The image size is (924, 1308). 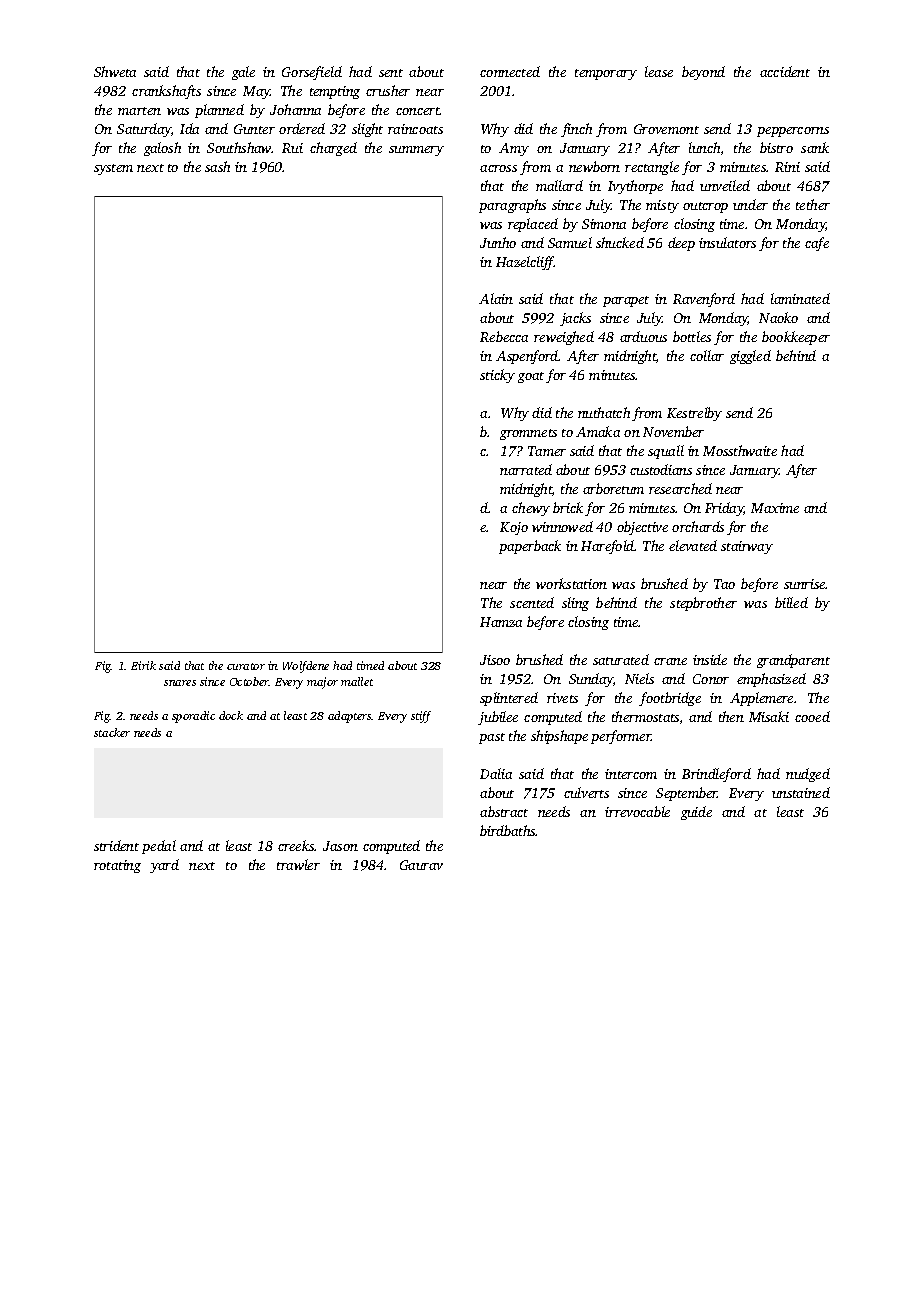 What do you see at coordinates (254, 129) in the document?
I see `Gunter` at bounding box center [254, 129].
